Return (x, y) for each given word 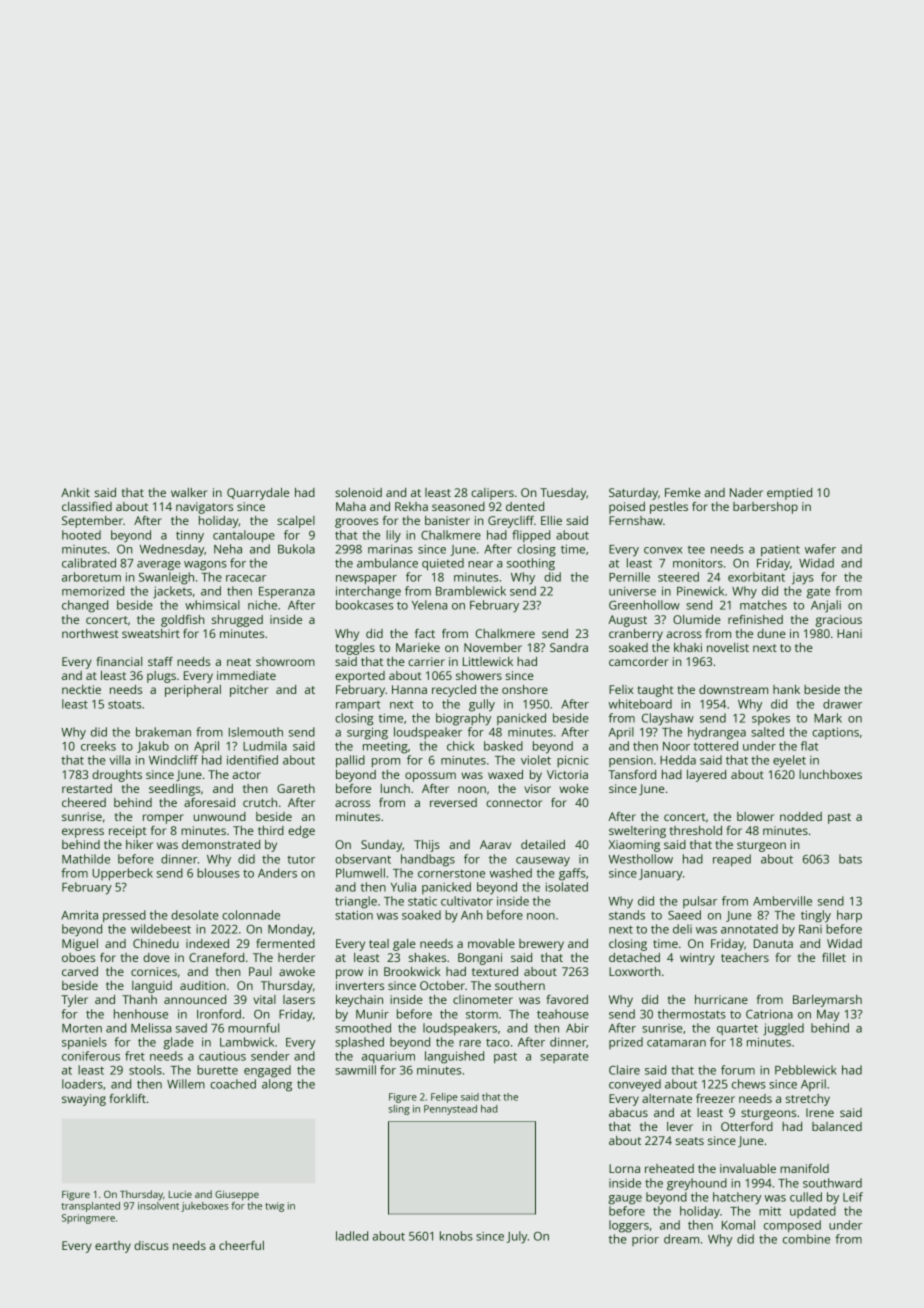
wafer (820, 549)
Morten (82, 1028)
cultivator (467, 901)
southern (520, 985)
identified (252, 760)
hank (786, 689)
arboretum (91, 577)
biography (463, 719)
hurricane (721, 999)
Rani (810, 929)
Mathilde (86, 859)
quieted (443, 564)
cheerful (241, 1245)
